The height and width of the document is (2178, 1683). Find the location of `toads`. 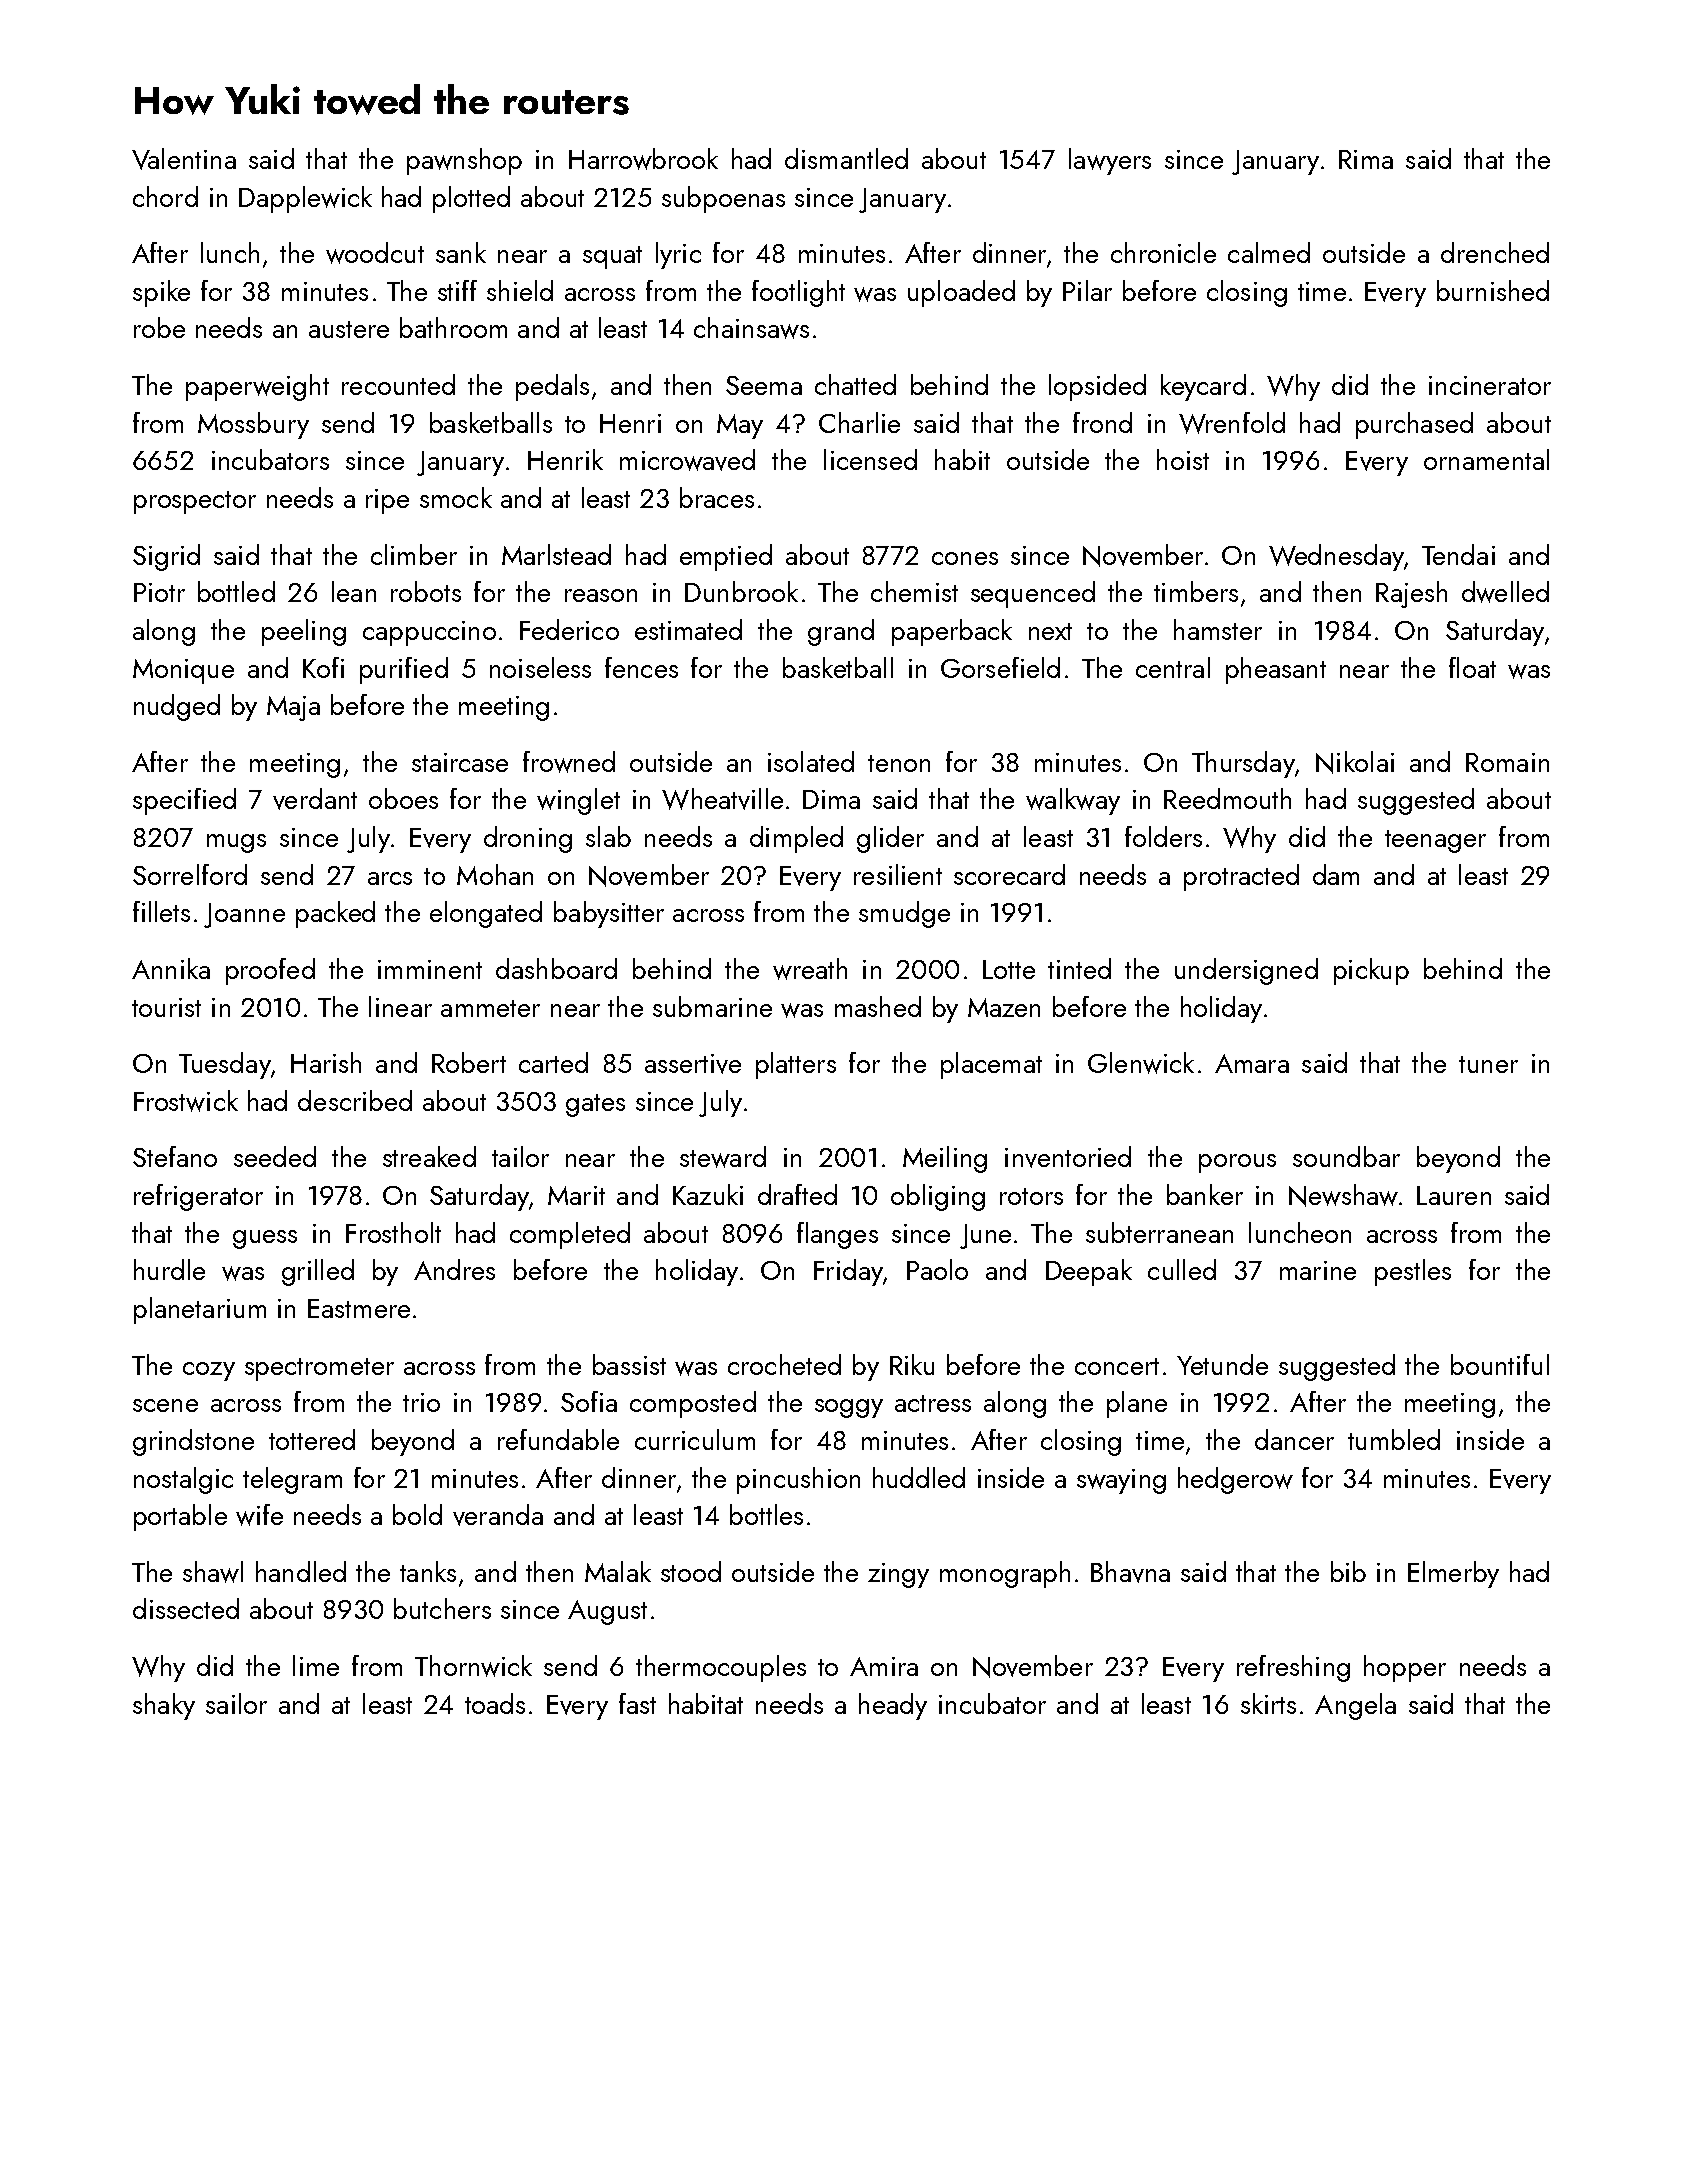

toads is located at coordinates (495, 1703).
